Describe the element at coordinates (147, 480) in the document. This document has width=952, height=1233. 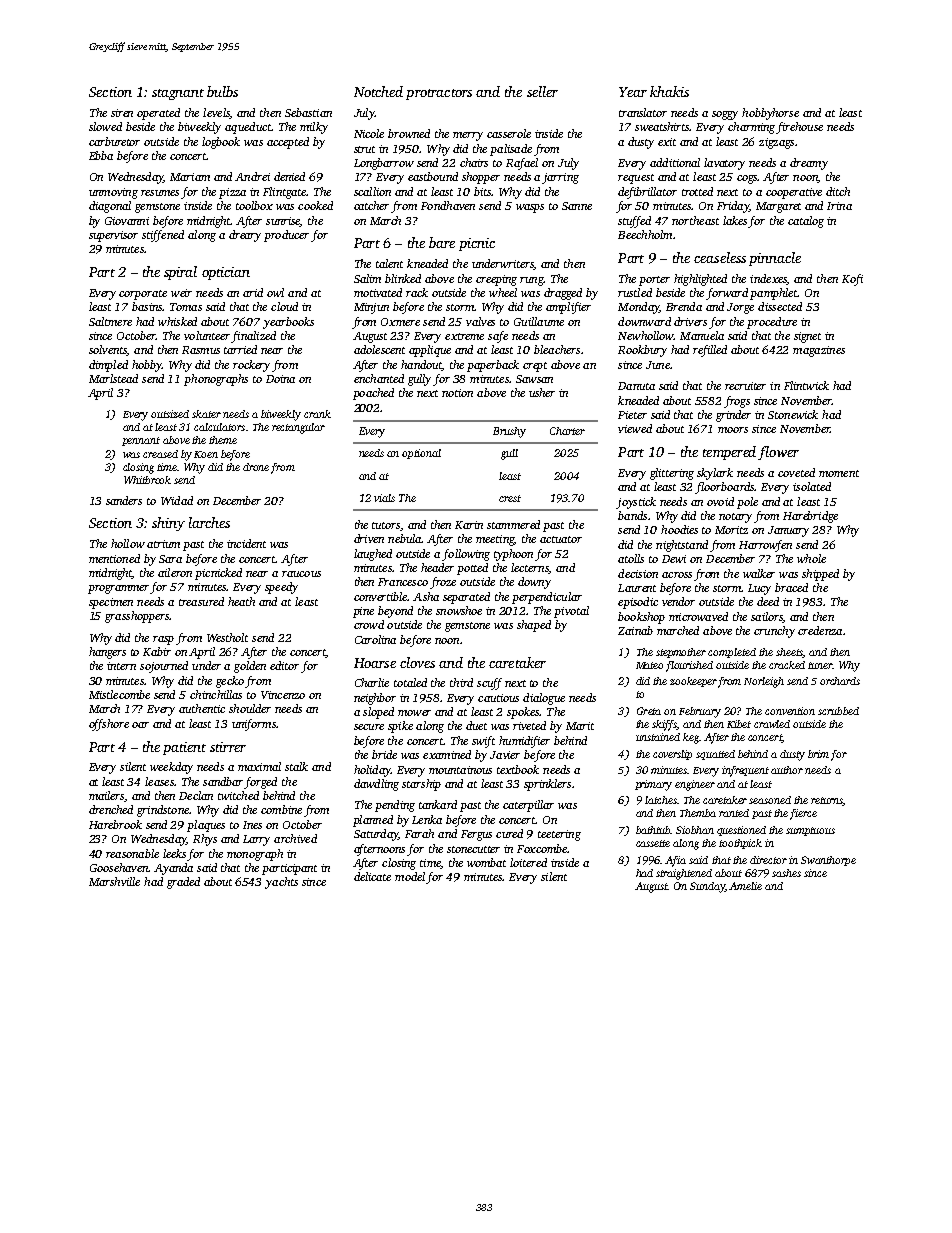
I see `Whitbrook` at that location.
